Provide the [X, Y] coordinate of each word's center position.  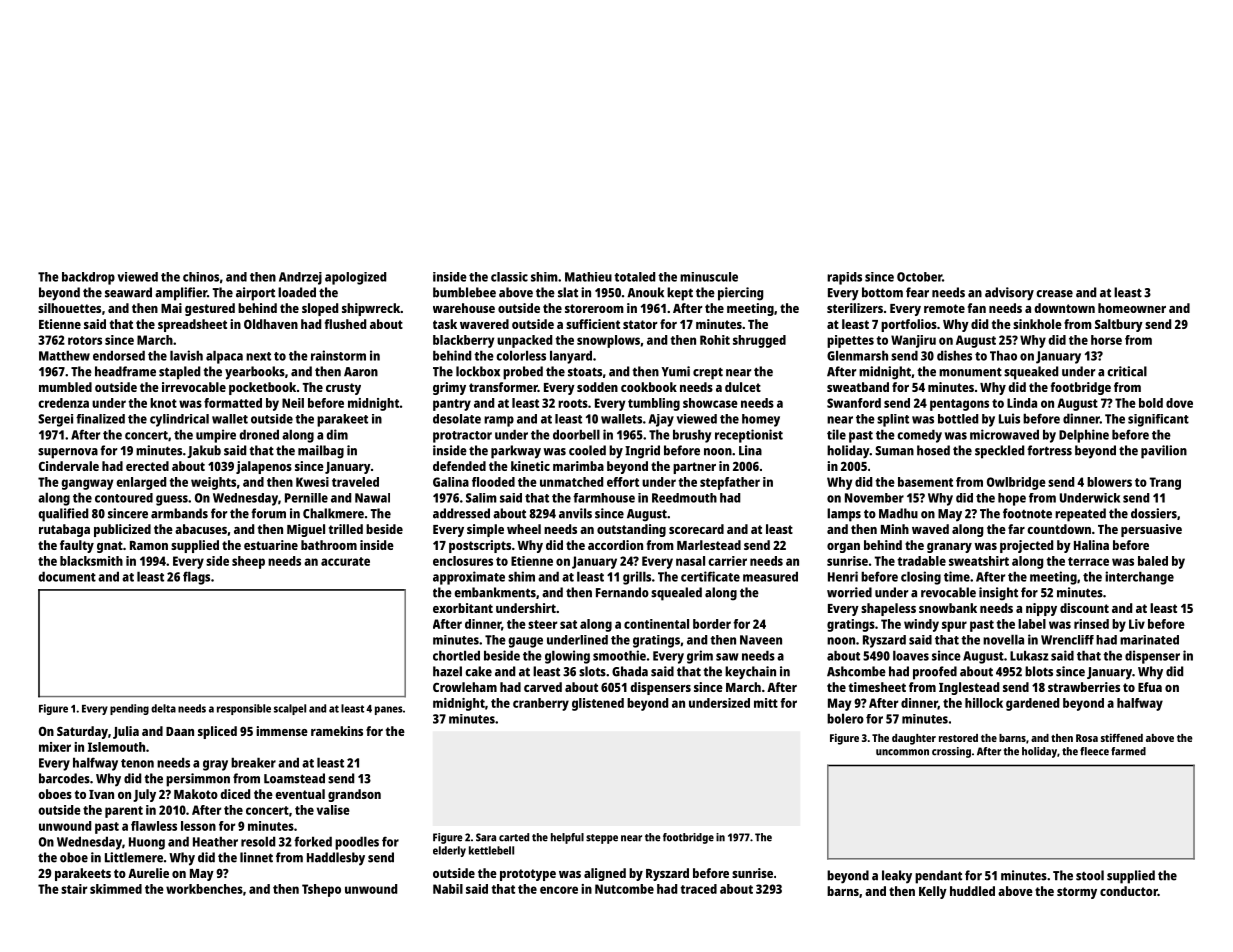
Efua [1150, 687]
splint [893, 420]
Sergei [55, 420]
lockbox [478, 371]
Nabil [448, 889]
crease [1054, 294]
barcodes [64, 778]
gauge [525, 642]
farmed [1128, 751]
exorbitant [463, 608]
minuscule [709, 277]
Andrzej [300, 278]
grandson [354, 795]
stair [74, 889]
